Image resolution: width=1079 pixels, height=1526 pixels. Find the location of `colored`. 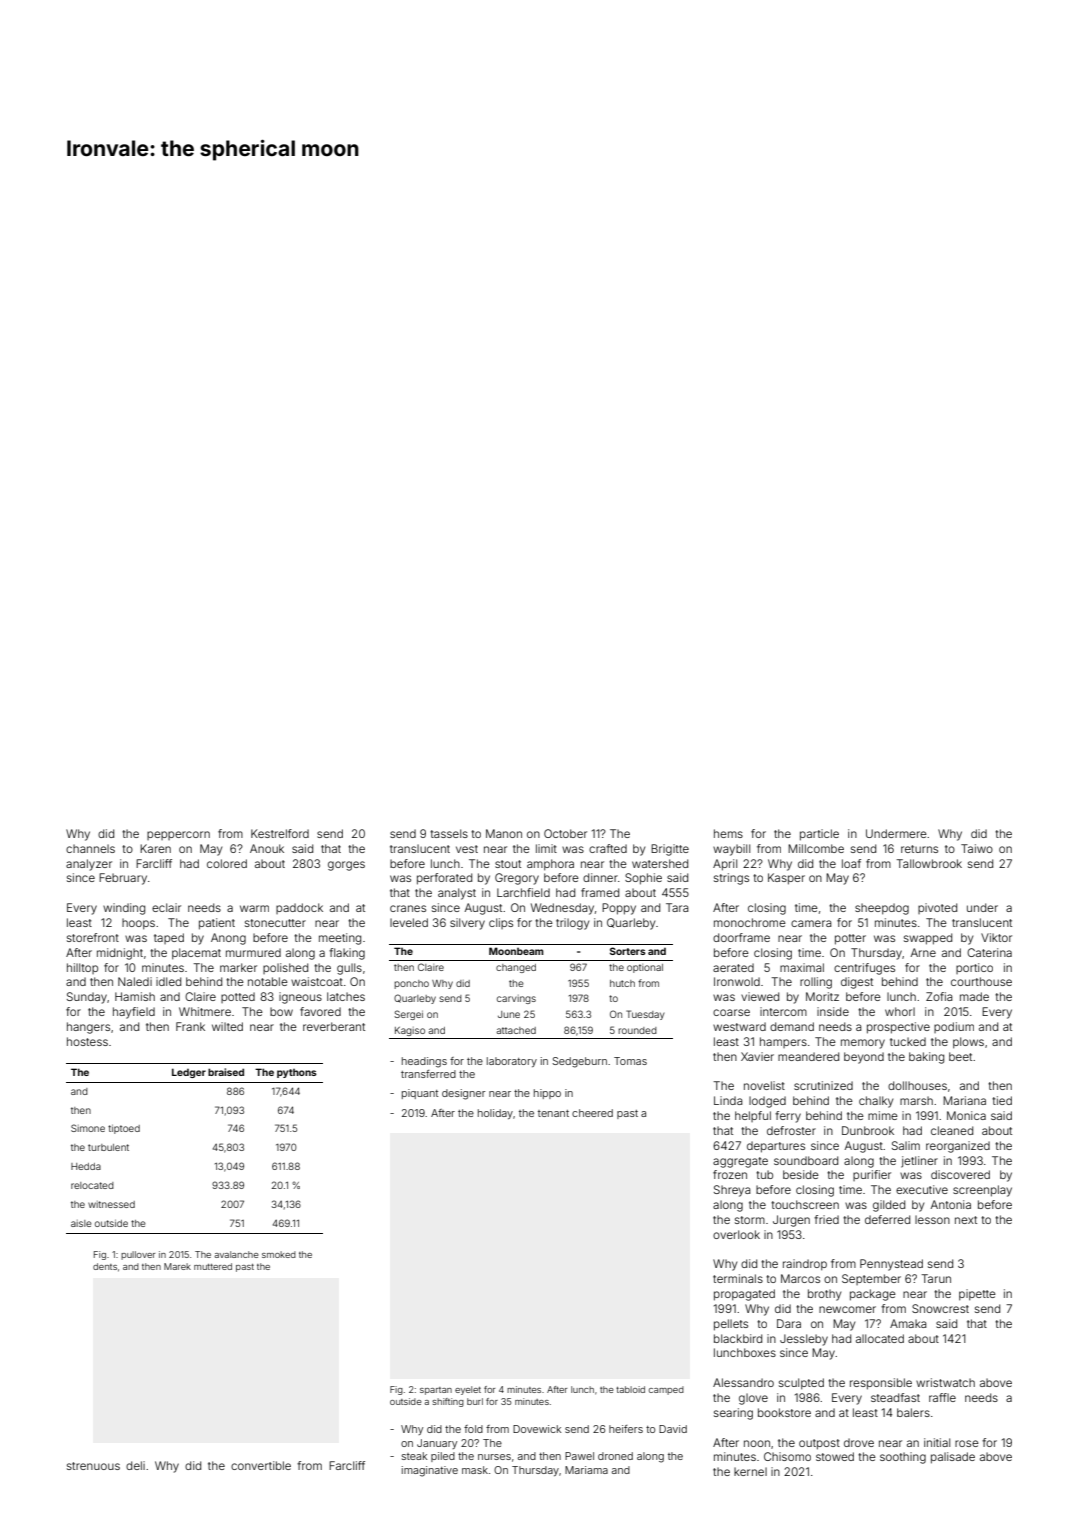

colored is located at coordinates (227, 863).
